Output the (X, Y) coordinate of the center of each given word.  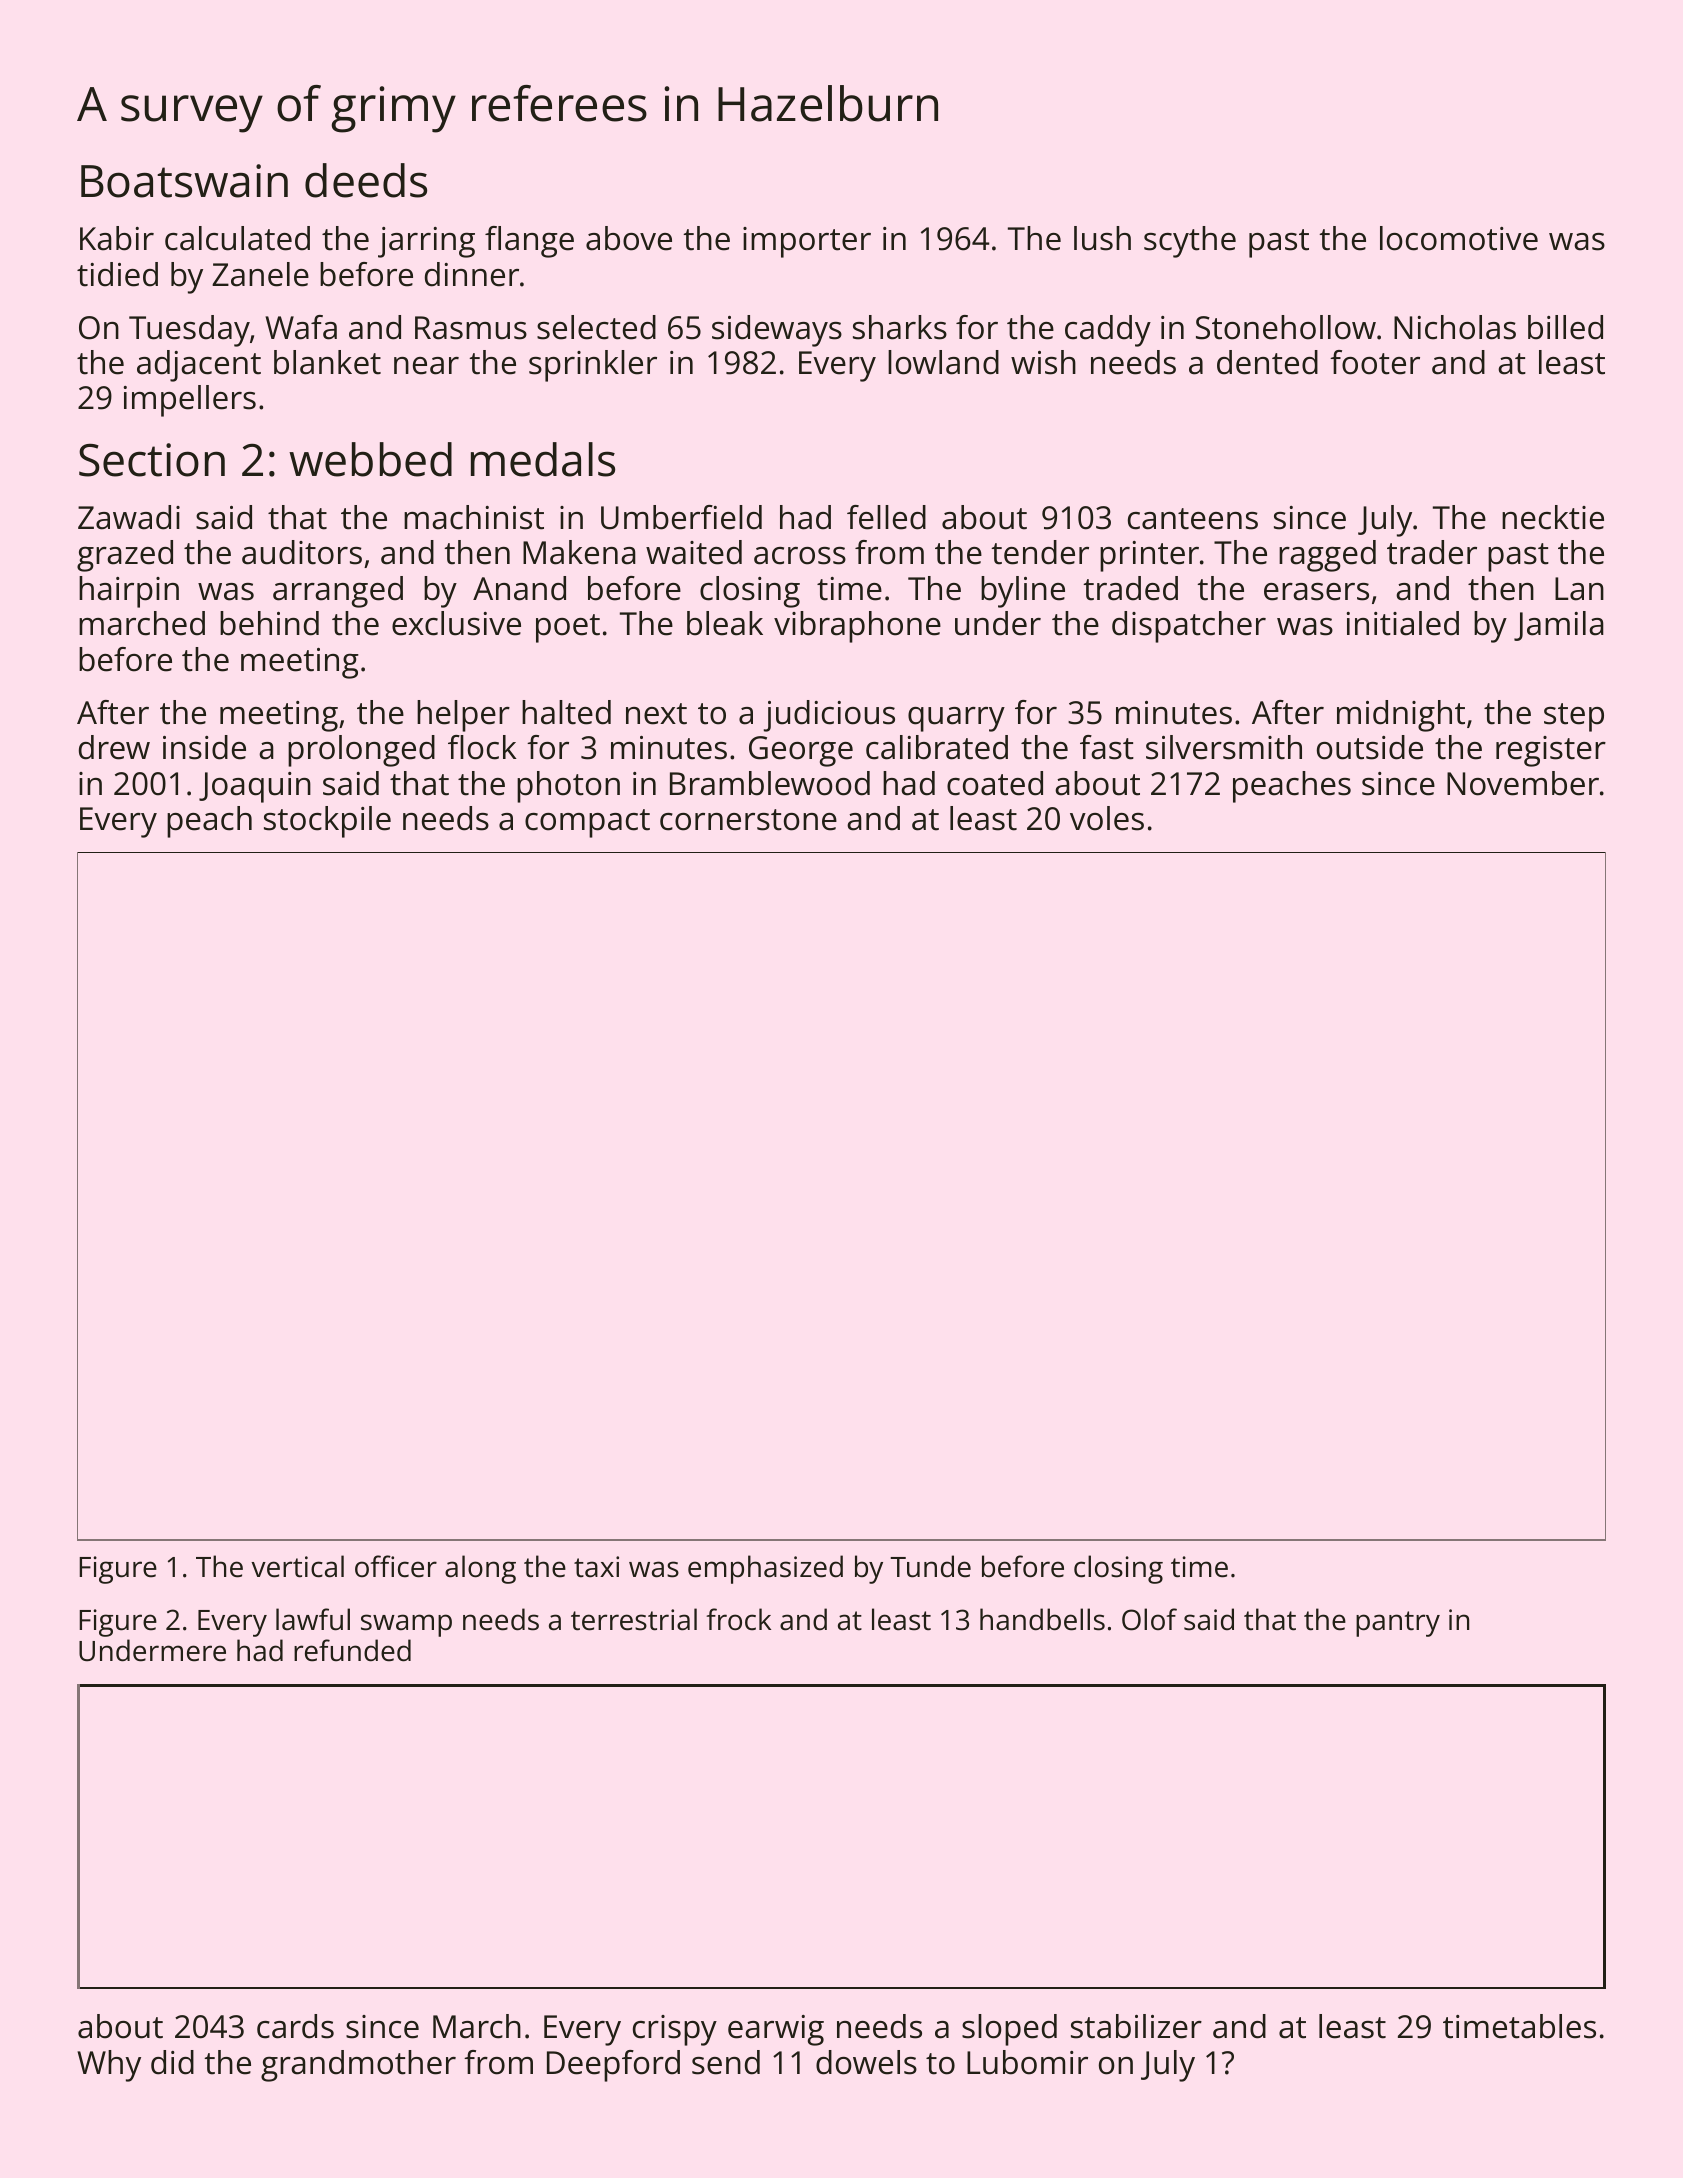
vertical (297, 1566)
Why (109, 2066)
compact (587, 823)
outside (1370, 747)
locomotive (1459, 238)
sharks (900, 327)
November (1523, 783)
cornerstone (748, 820)
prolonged (361, 751)
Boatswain (184, 181)
